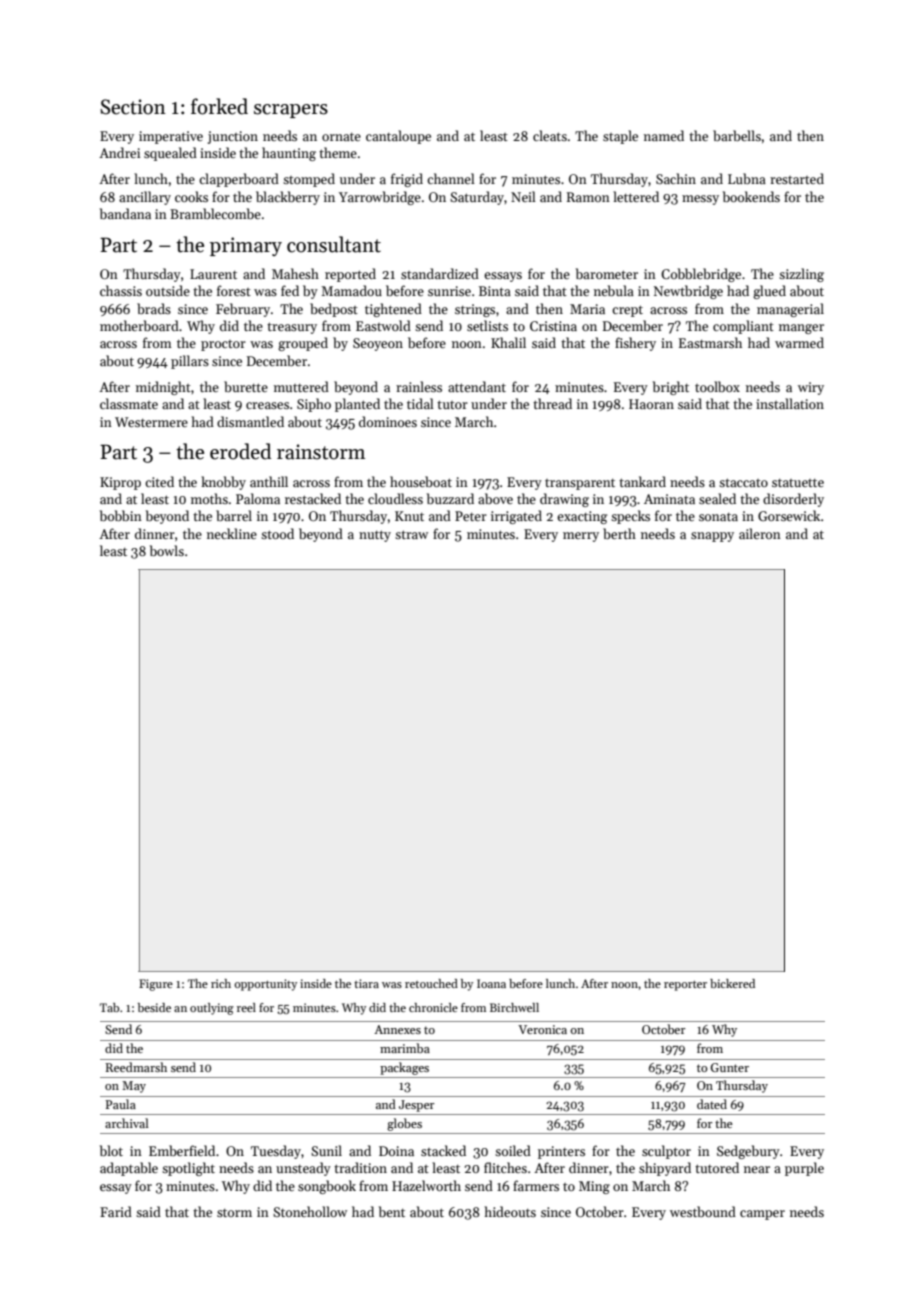 This screenshot has height=1308, width=924. What do you see at coordinates (375, 536) in the screenshot?
I see `nutty` at bounding box center [375, 536].
